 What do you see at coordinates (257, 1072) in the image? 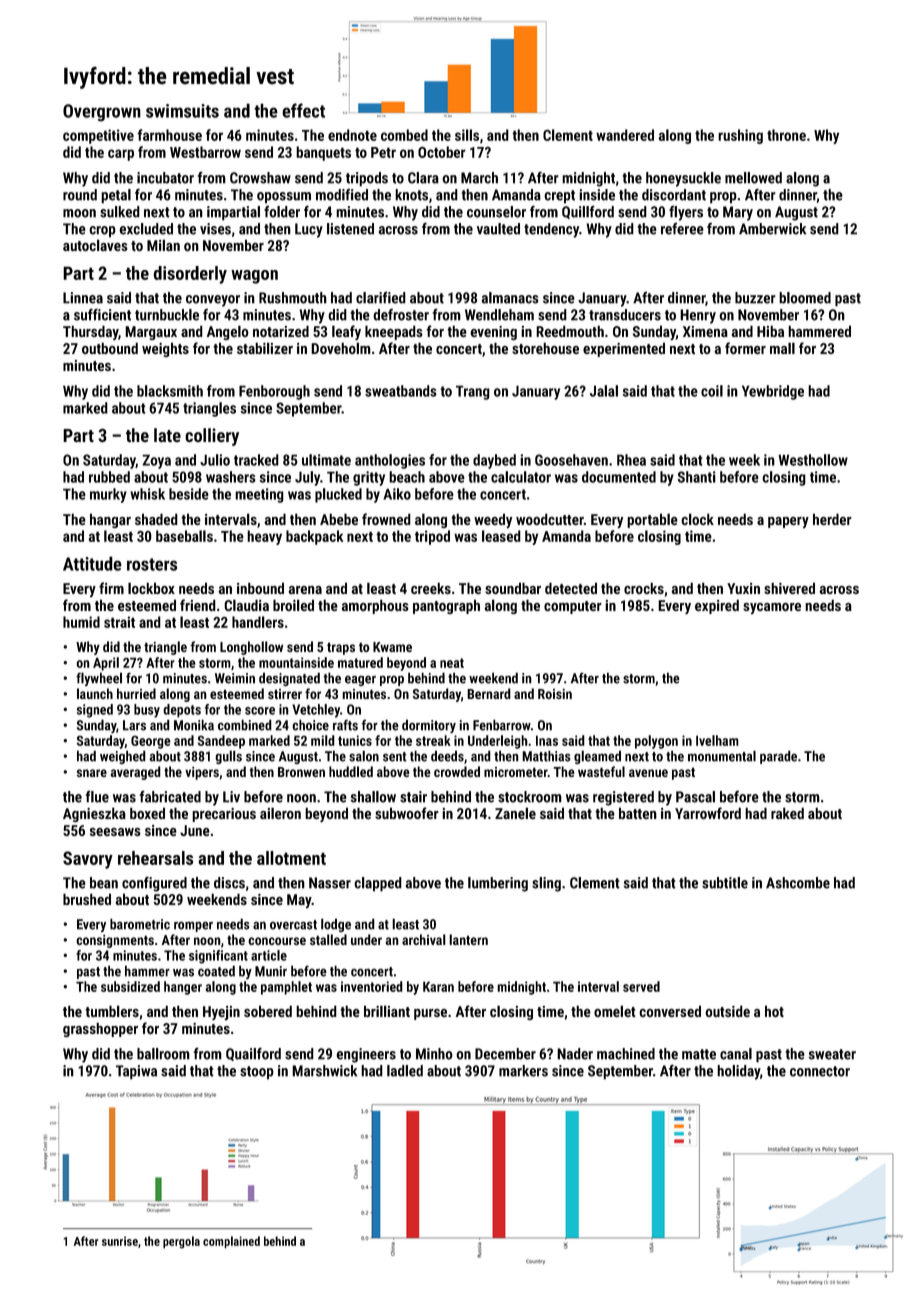
I see `stoop` at bounding box center [257, 1072].
